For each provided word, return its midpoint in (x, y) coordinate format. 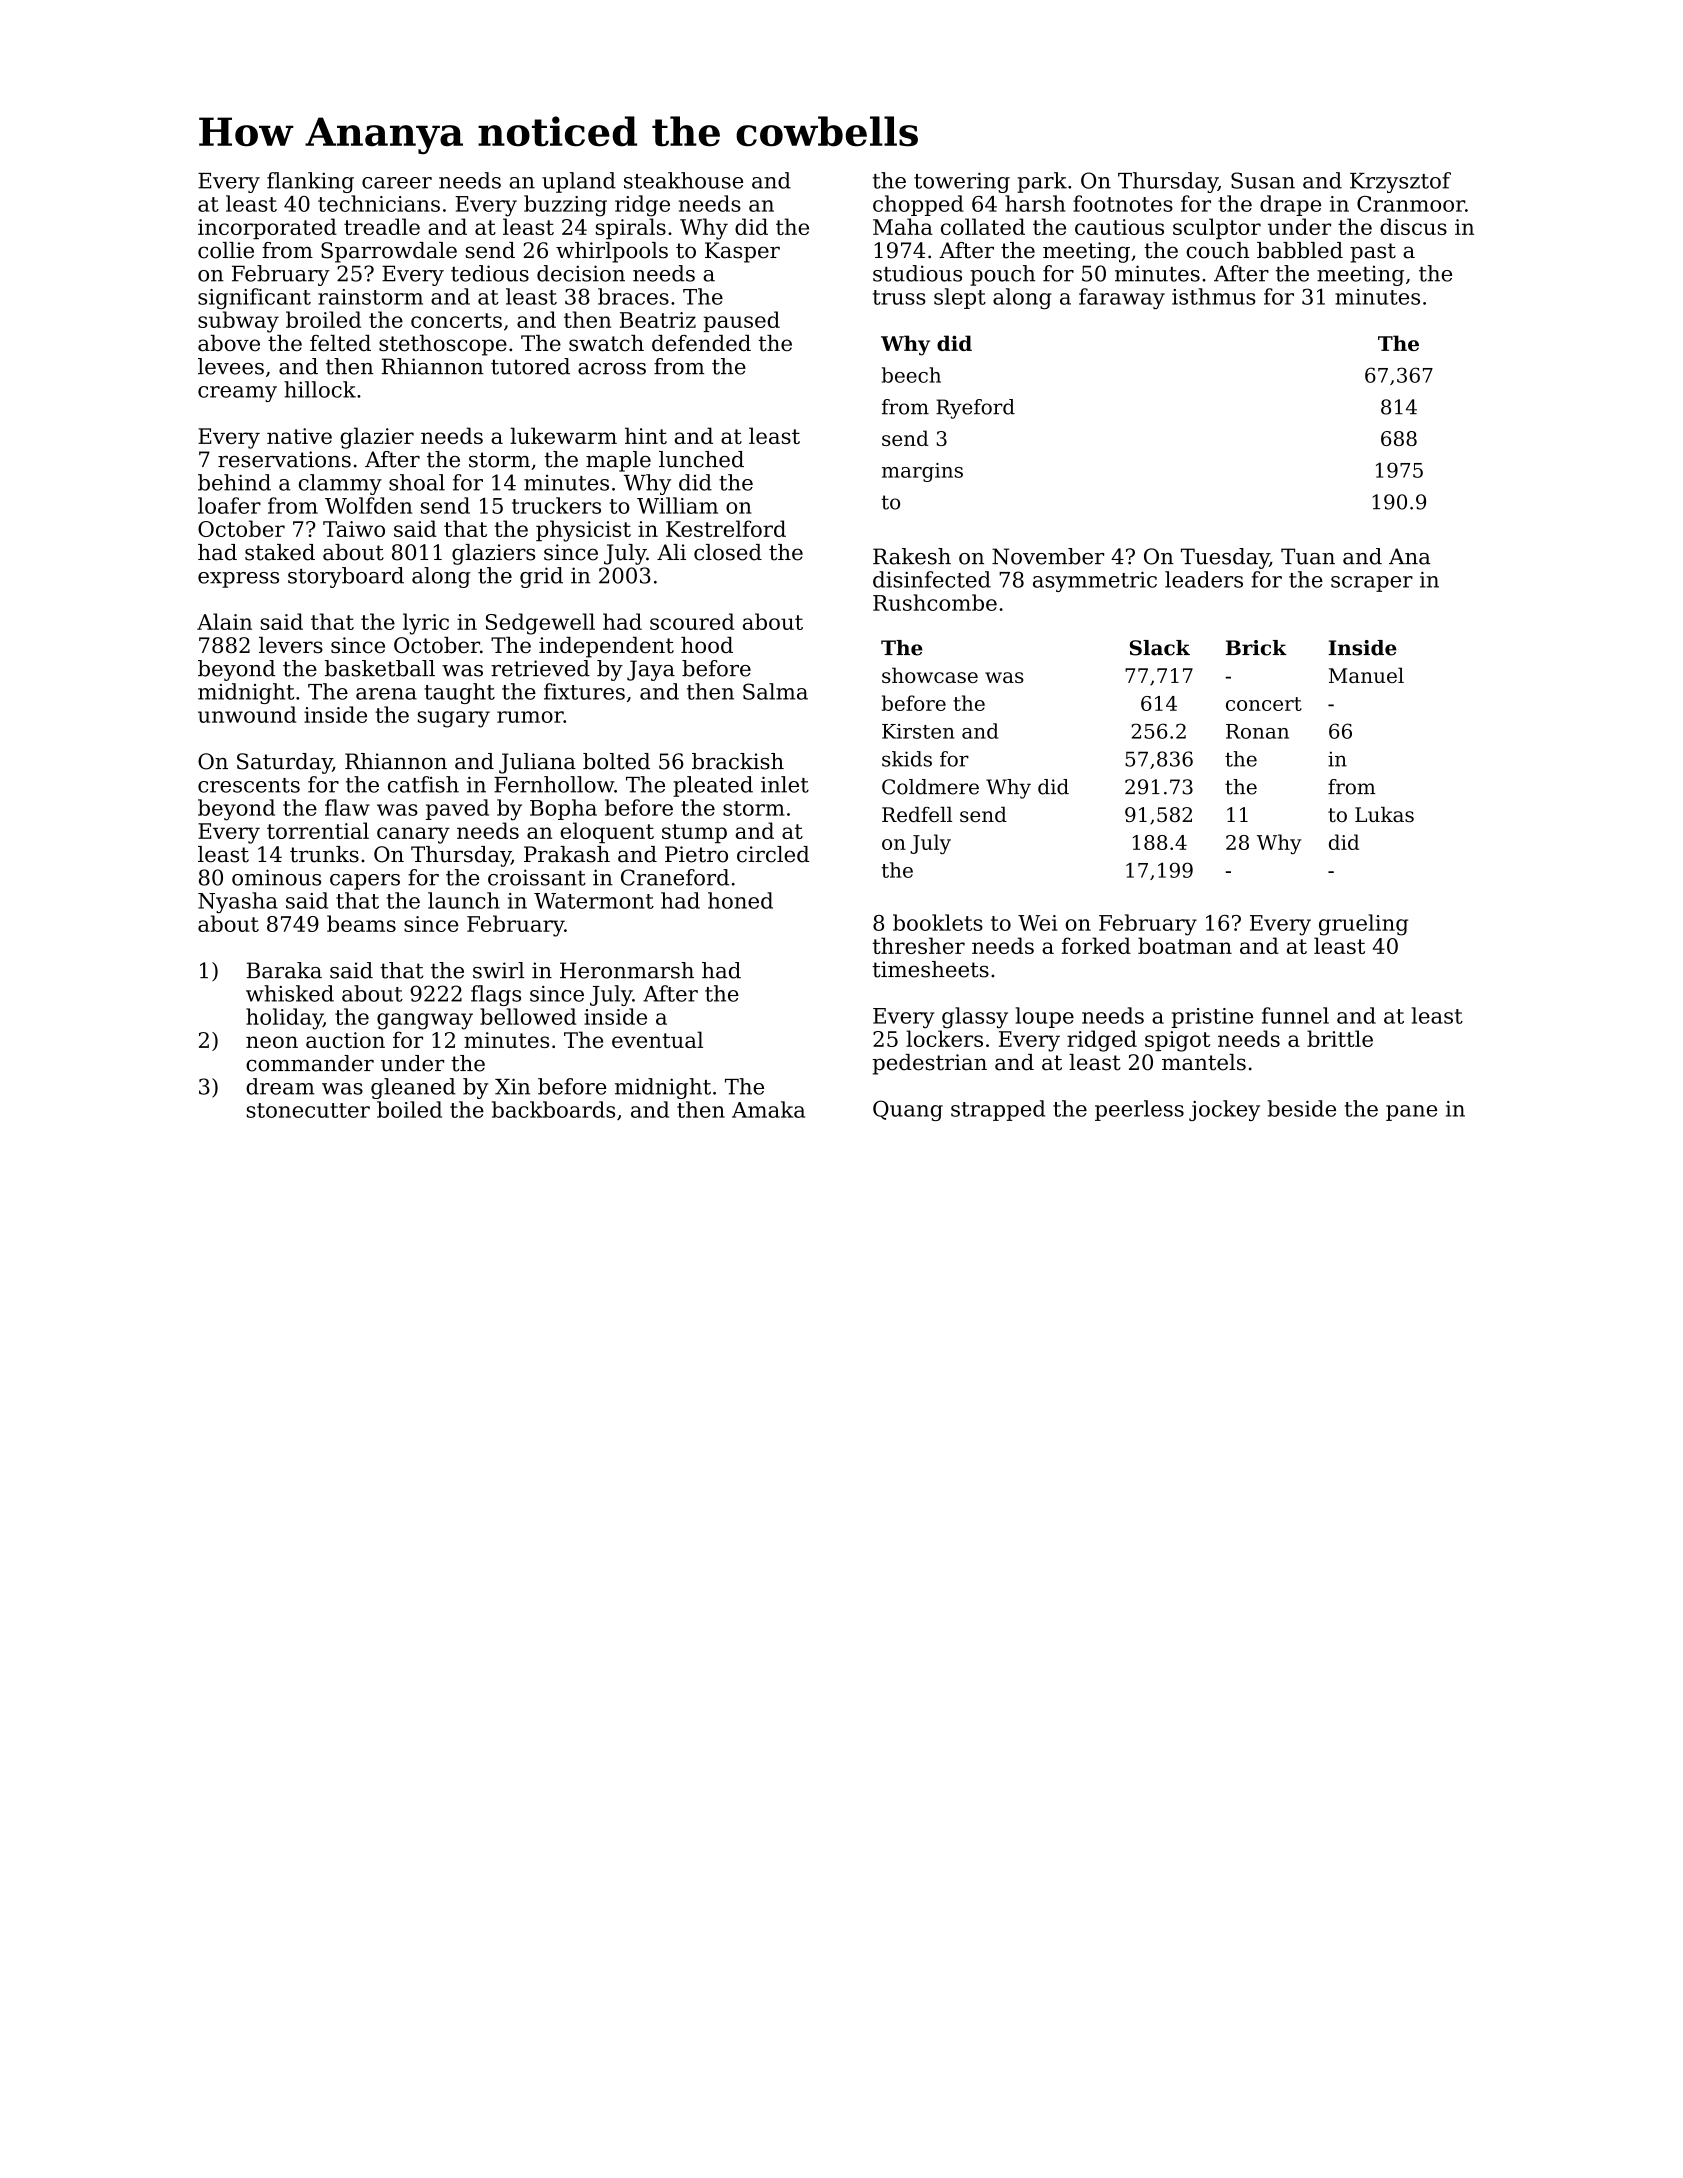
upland (579, 182)
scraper (1372, 584)
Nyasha (238, 902)
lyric (426, 624)
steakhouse (683, 180)
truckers (556, 505)
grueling (1363, 925)
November (1048, 556)
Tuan (1308, 556)
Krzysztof (1400, 182)
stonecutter (308, 1110)
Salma (775, 691)
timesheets (930, 969)
